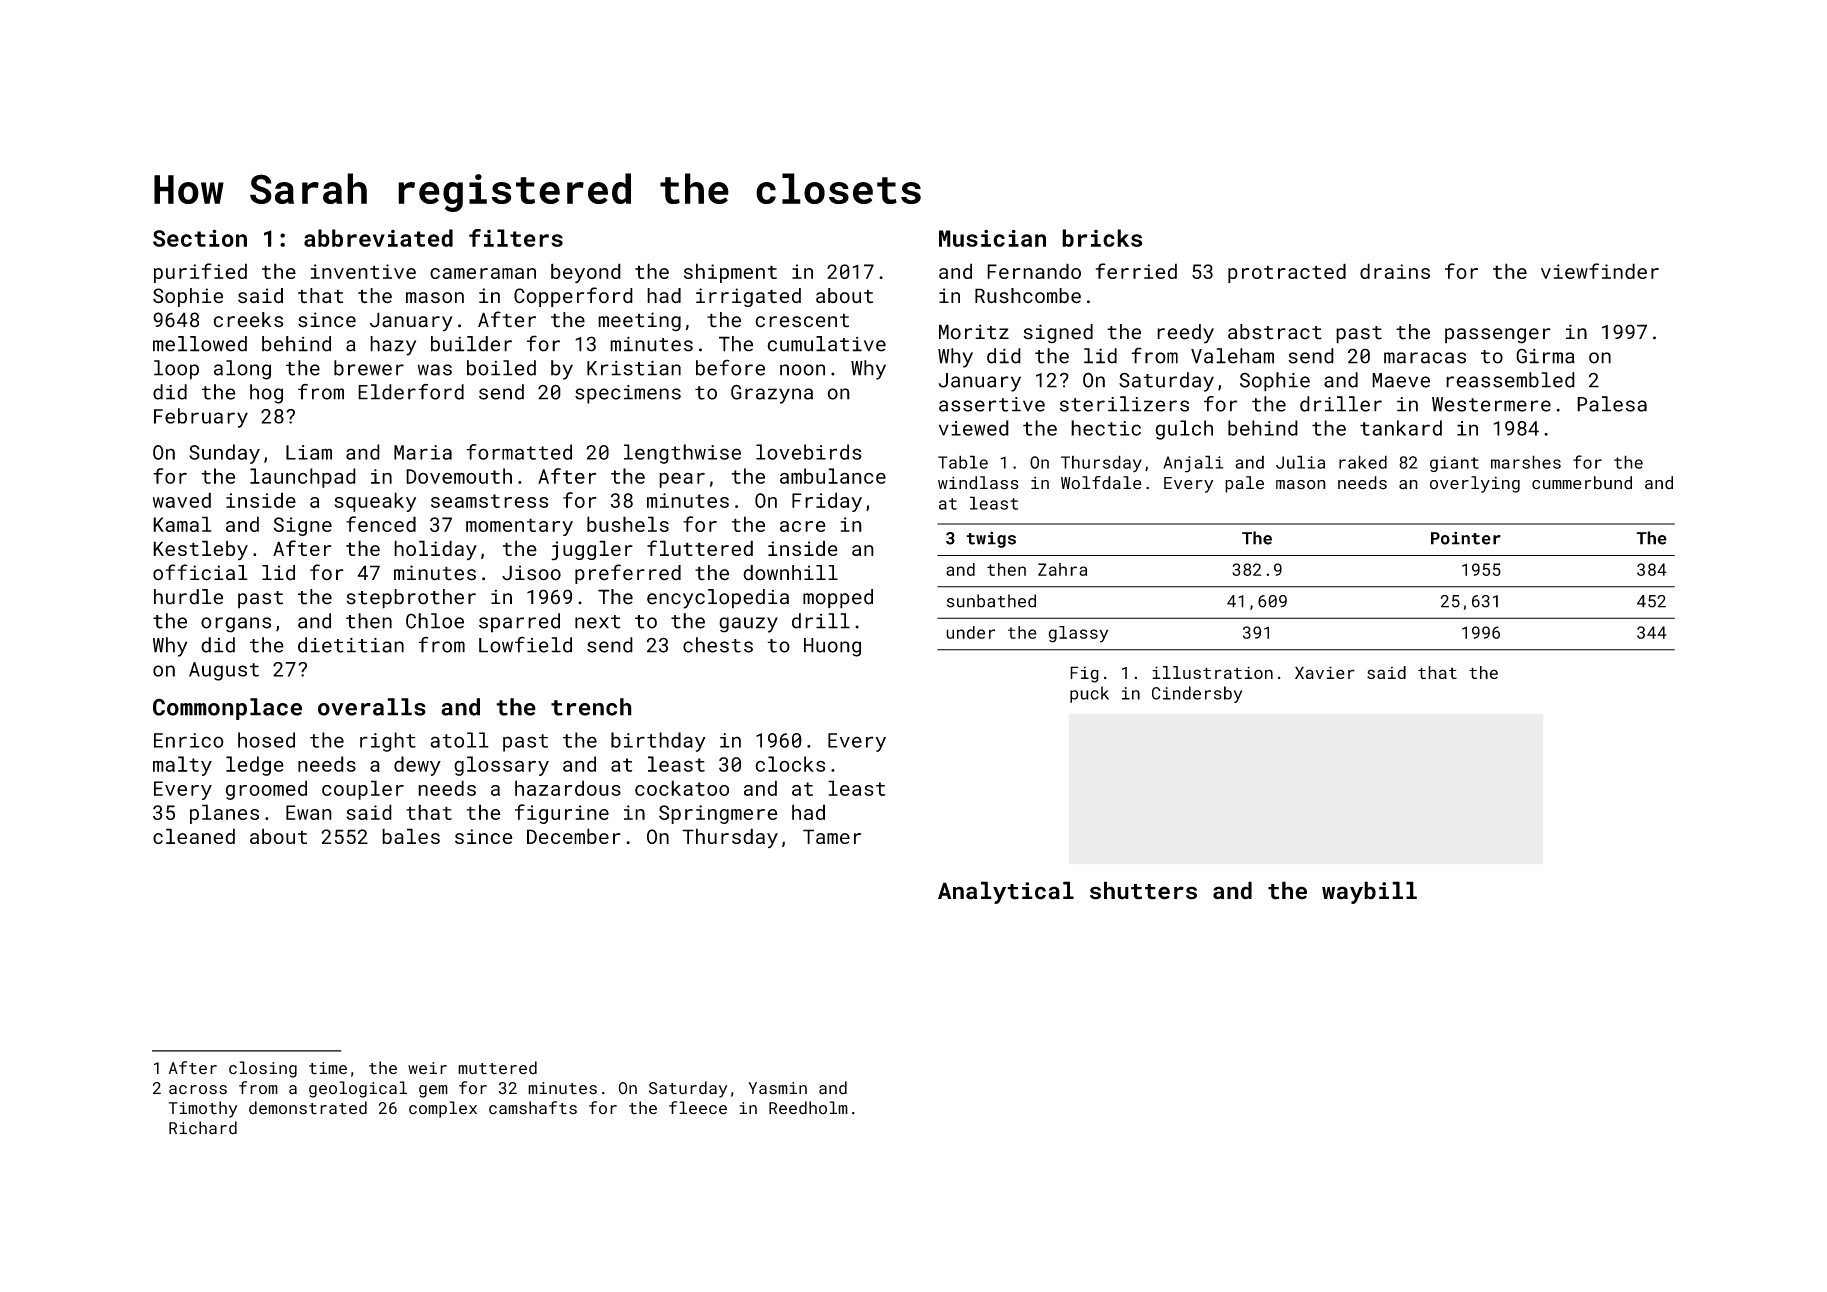 The image size is (1827, 1292). What do you see at coordinates (1325, 672) in the document?
I see `Xavier` at bounding box center [1325, 672].
